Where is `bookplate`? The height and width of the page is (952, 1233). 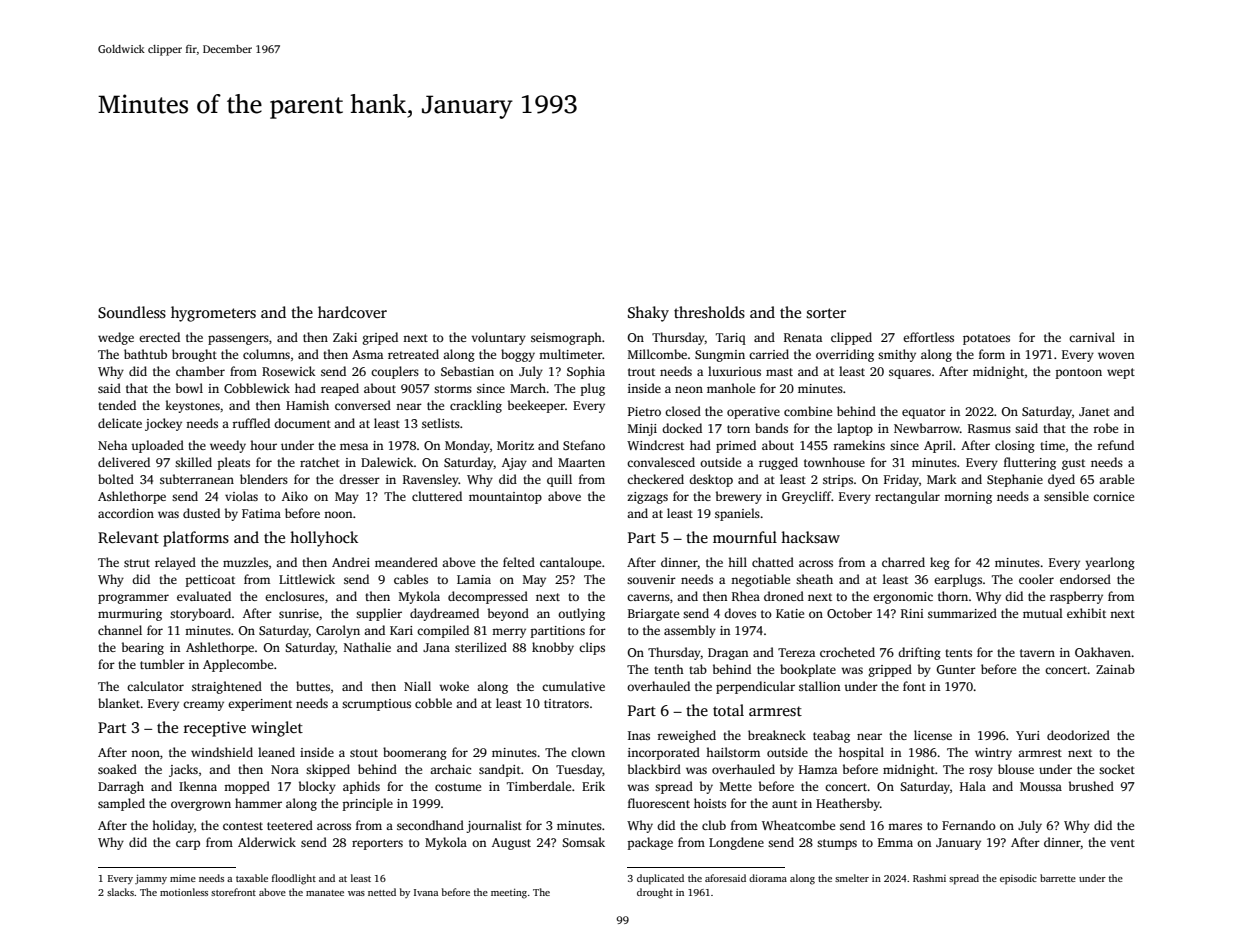
bookplate is located at coordinates (808, 670).
